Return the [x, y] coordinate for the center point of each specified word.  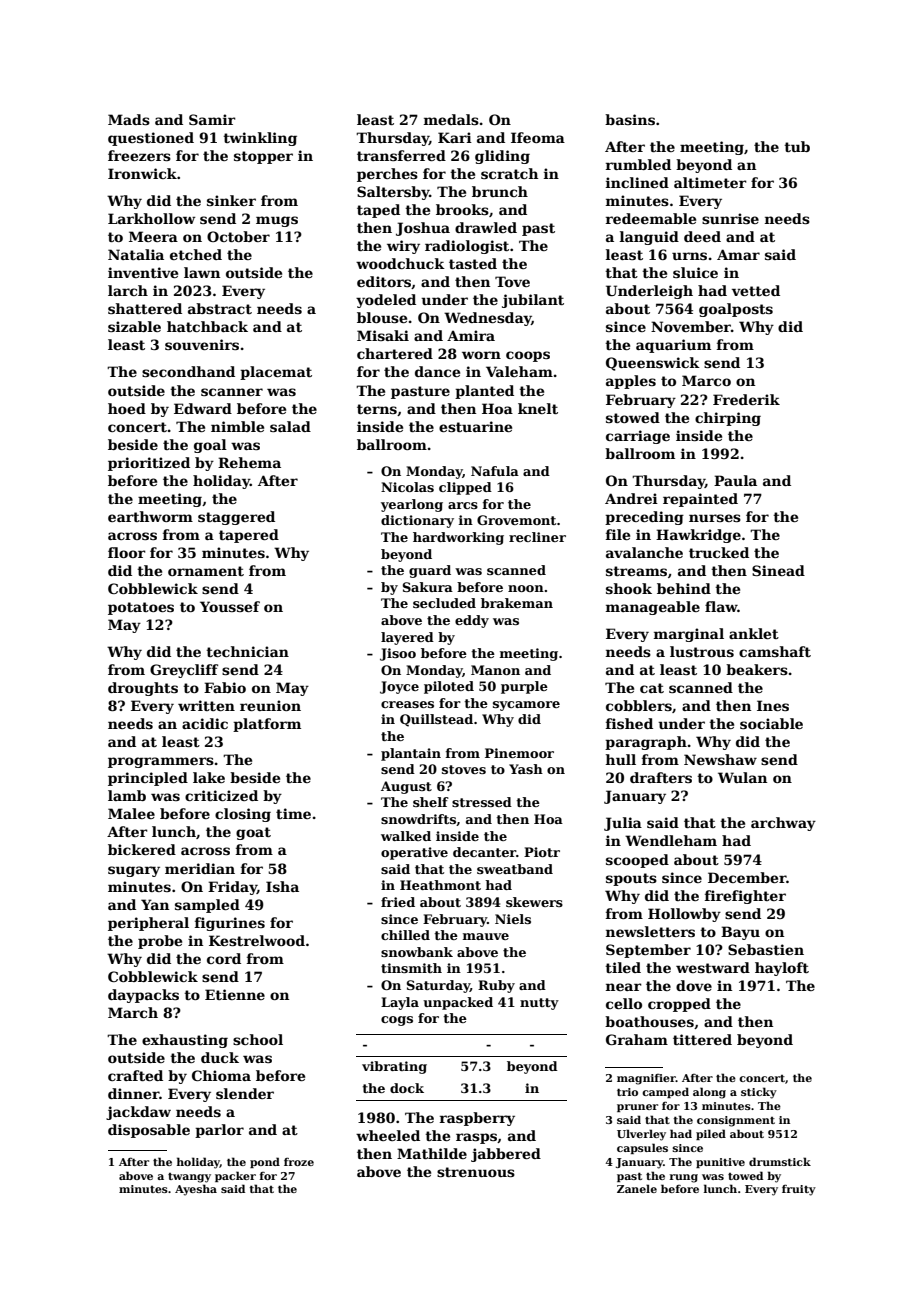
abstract [220, 308]
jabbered [506, 1155]
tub [797, 146]
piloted [449, 687]
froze [299, 1161]
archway [783, 824]
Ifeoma [538, 137]
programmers [161, 762]
